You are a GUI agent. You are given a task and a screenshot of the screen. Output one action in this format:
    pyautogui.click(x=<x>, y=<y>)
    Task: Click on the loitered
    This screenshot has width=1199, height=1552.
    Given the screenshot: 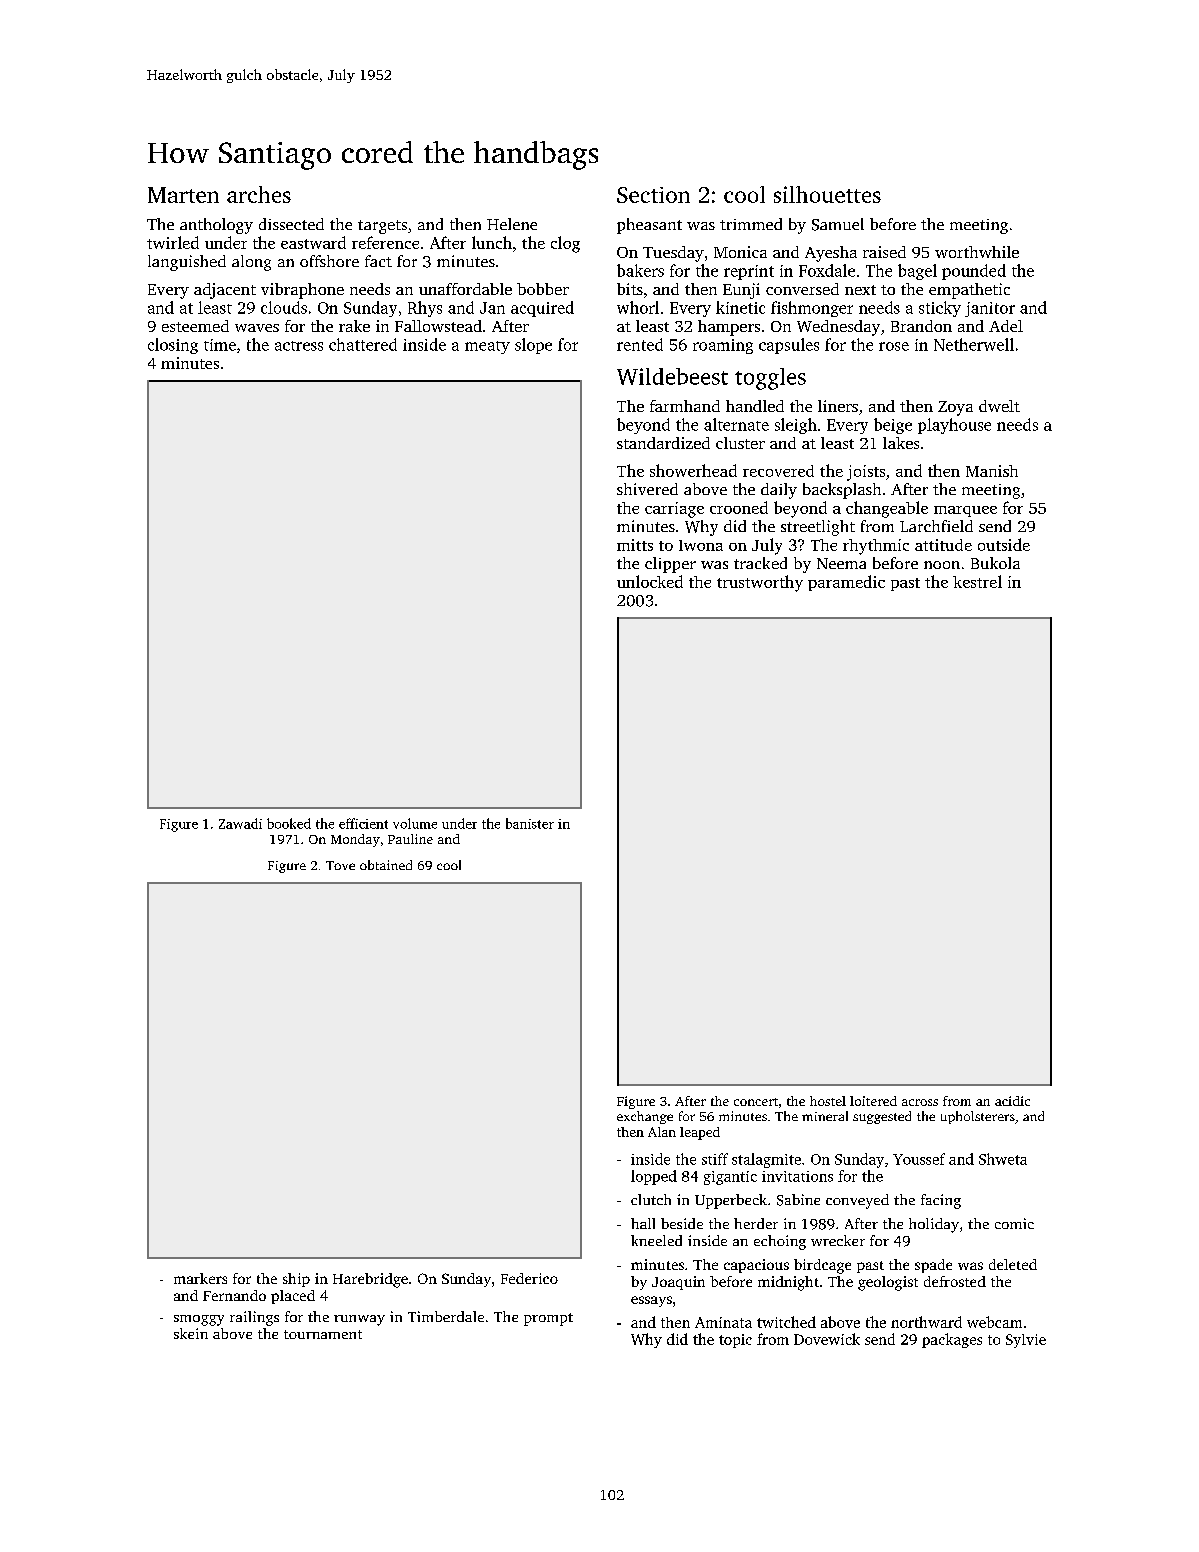 What is the action you would take?
    pyautogui.click(x=873, y=1101)
